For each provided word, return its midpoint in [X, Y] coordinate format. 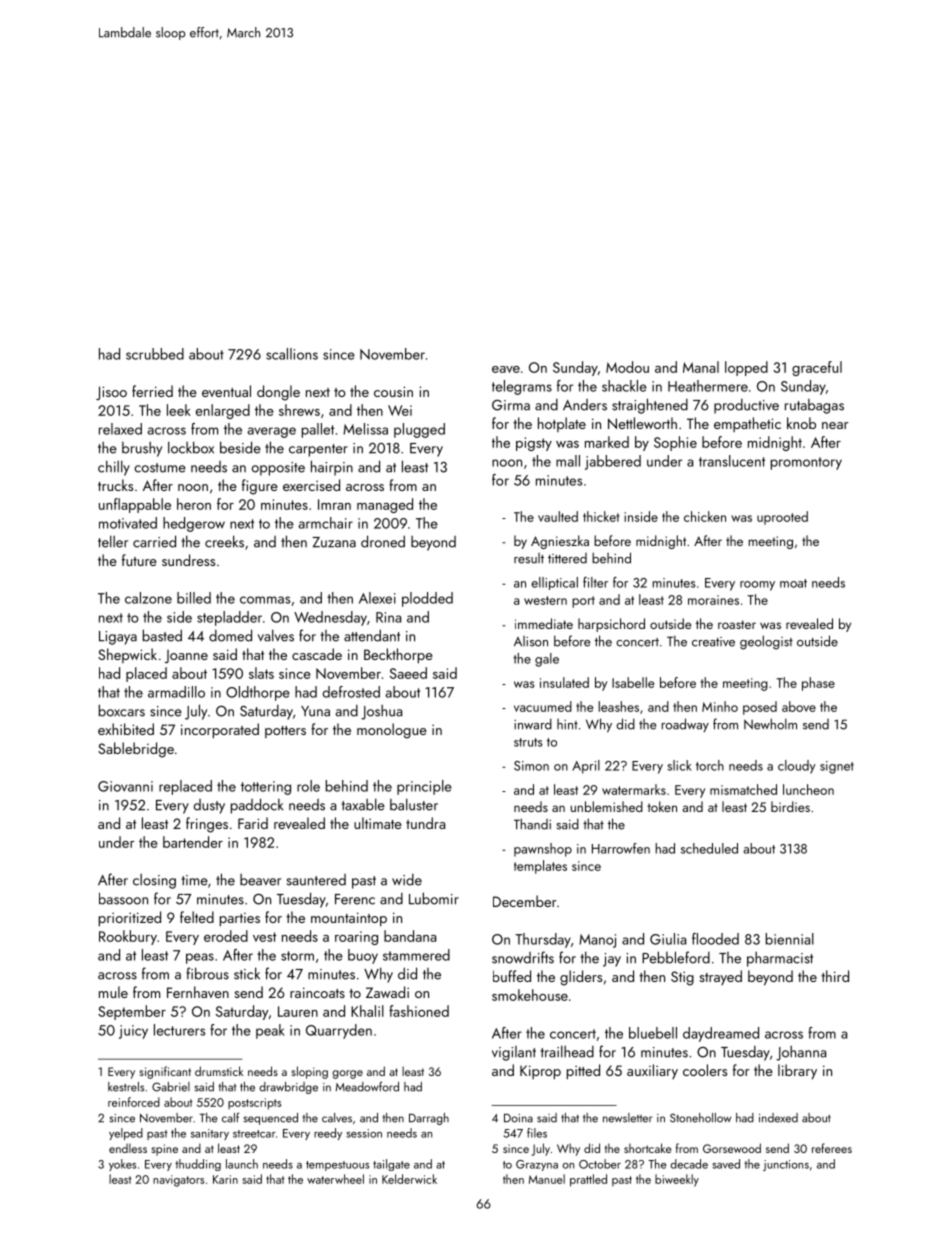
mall [568, 461]
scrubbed [155, 354]
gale [547, 660]
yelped [126, 1134]
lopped [746, 368]
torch [710, 765]
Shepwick [127, 655]
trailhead [567, 1051]
